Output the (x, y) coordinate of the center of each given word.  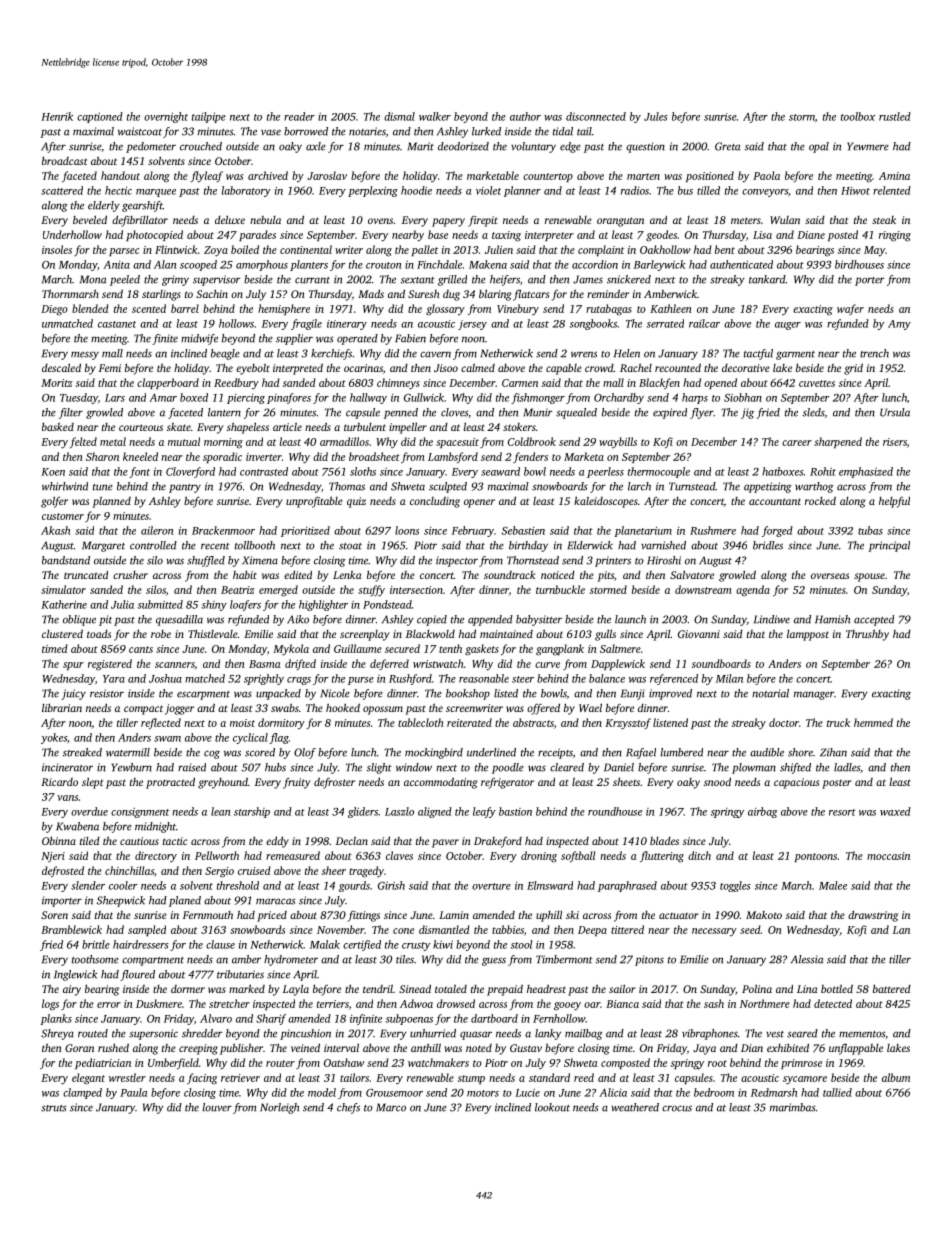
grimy (175, 280)
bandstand (66, 560)
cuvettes (817, 383)
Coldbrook (532, 441)
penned (401, 413)
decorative (746, 368)
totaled (451, 988)
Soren (54, 915)
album (896, 1077)
